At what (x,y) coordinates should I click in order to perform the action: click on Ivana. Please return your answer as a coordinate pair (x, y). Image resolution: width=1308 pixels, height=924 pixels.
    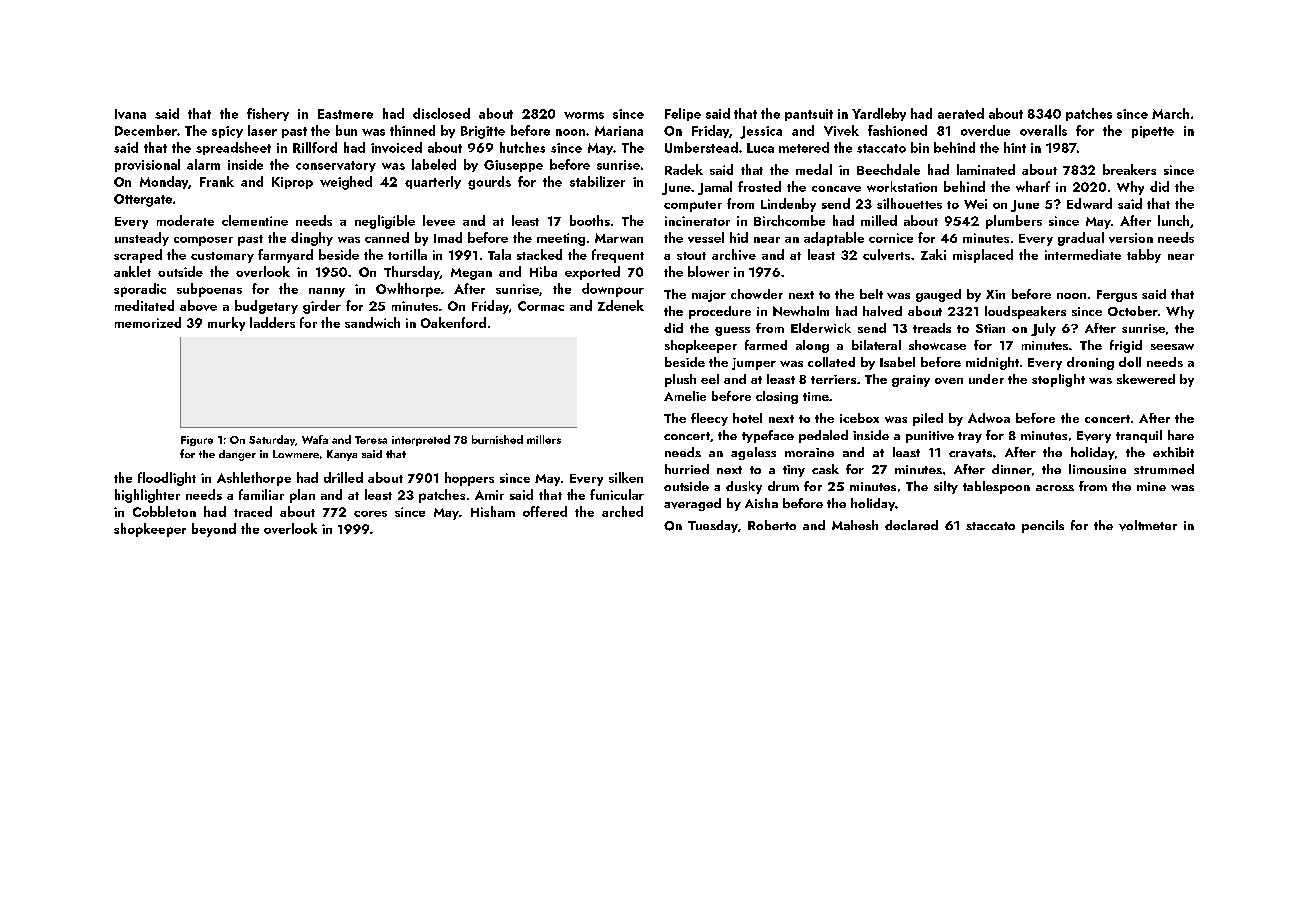
    Looking at the image, I should click on (130, 114).
